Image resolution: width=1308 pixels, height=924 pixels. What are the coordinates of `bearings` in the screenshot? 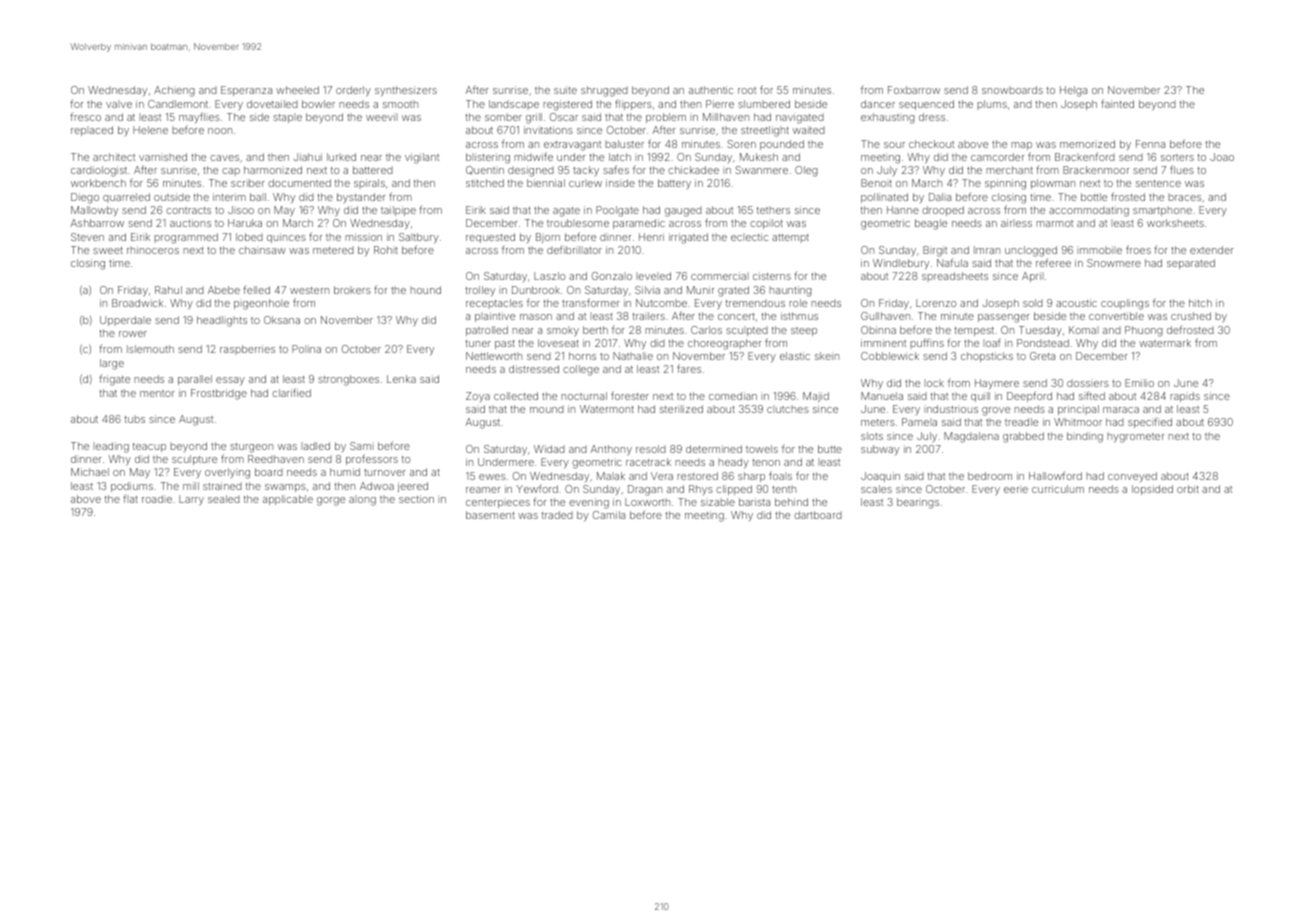 It's located at (918, 503).
